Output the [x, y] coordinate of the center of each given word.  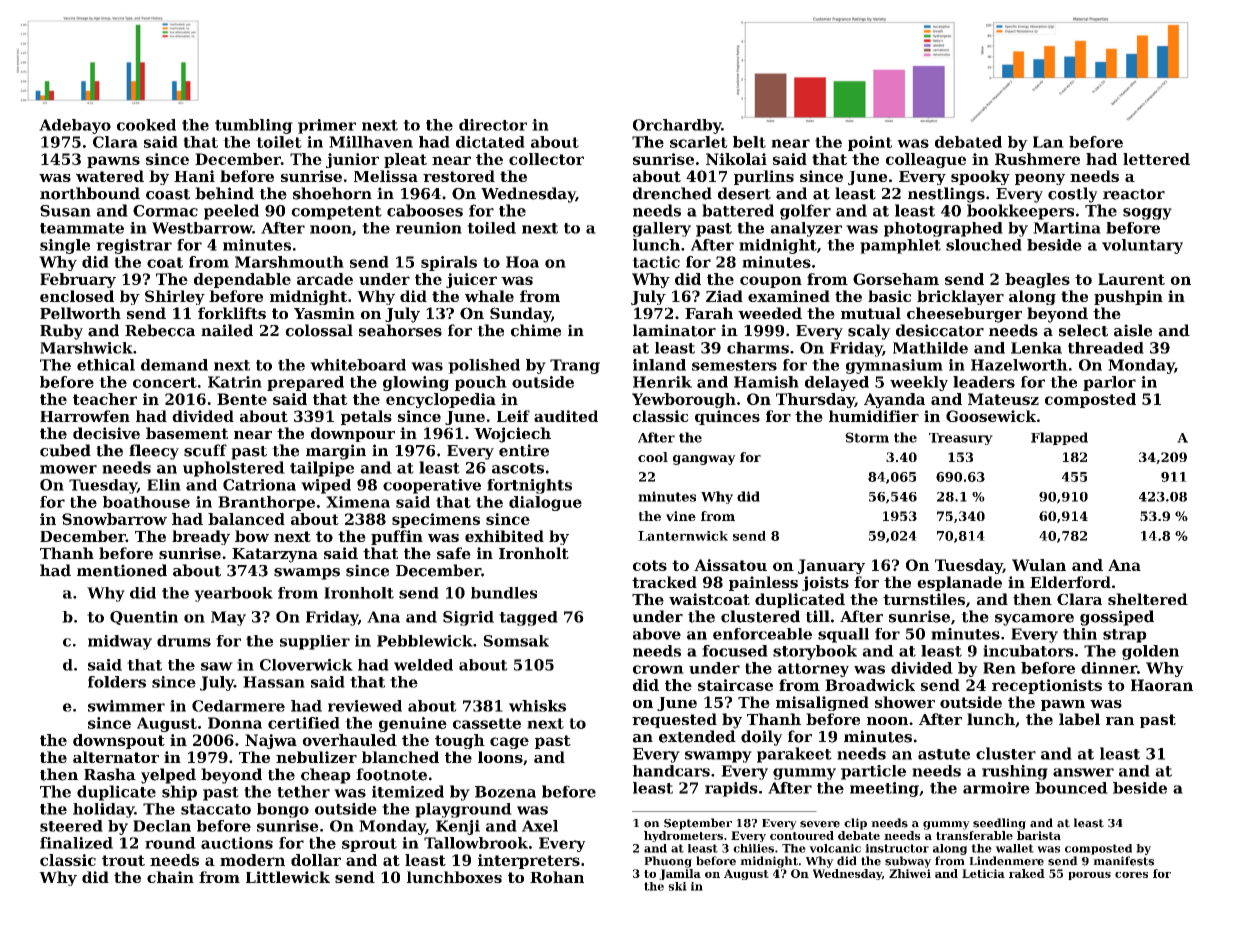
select [1083, 330]
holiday [103, 810]
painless [763, 583]
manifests [1123, 861]
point [870, 143]
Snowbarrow [114, 519]
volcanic [835, 848]
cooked [146, 125]
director [493, 125]
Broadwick [870, 685]
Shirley [175, 297]
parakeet [794, 755]
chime [536, 330]
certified [304, 723]
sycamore [1034, 620]
